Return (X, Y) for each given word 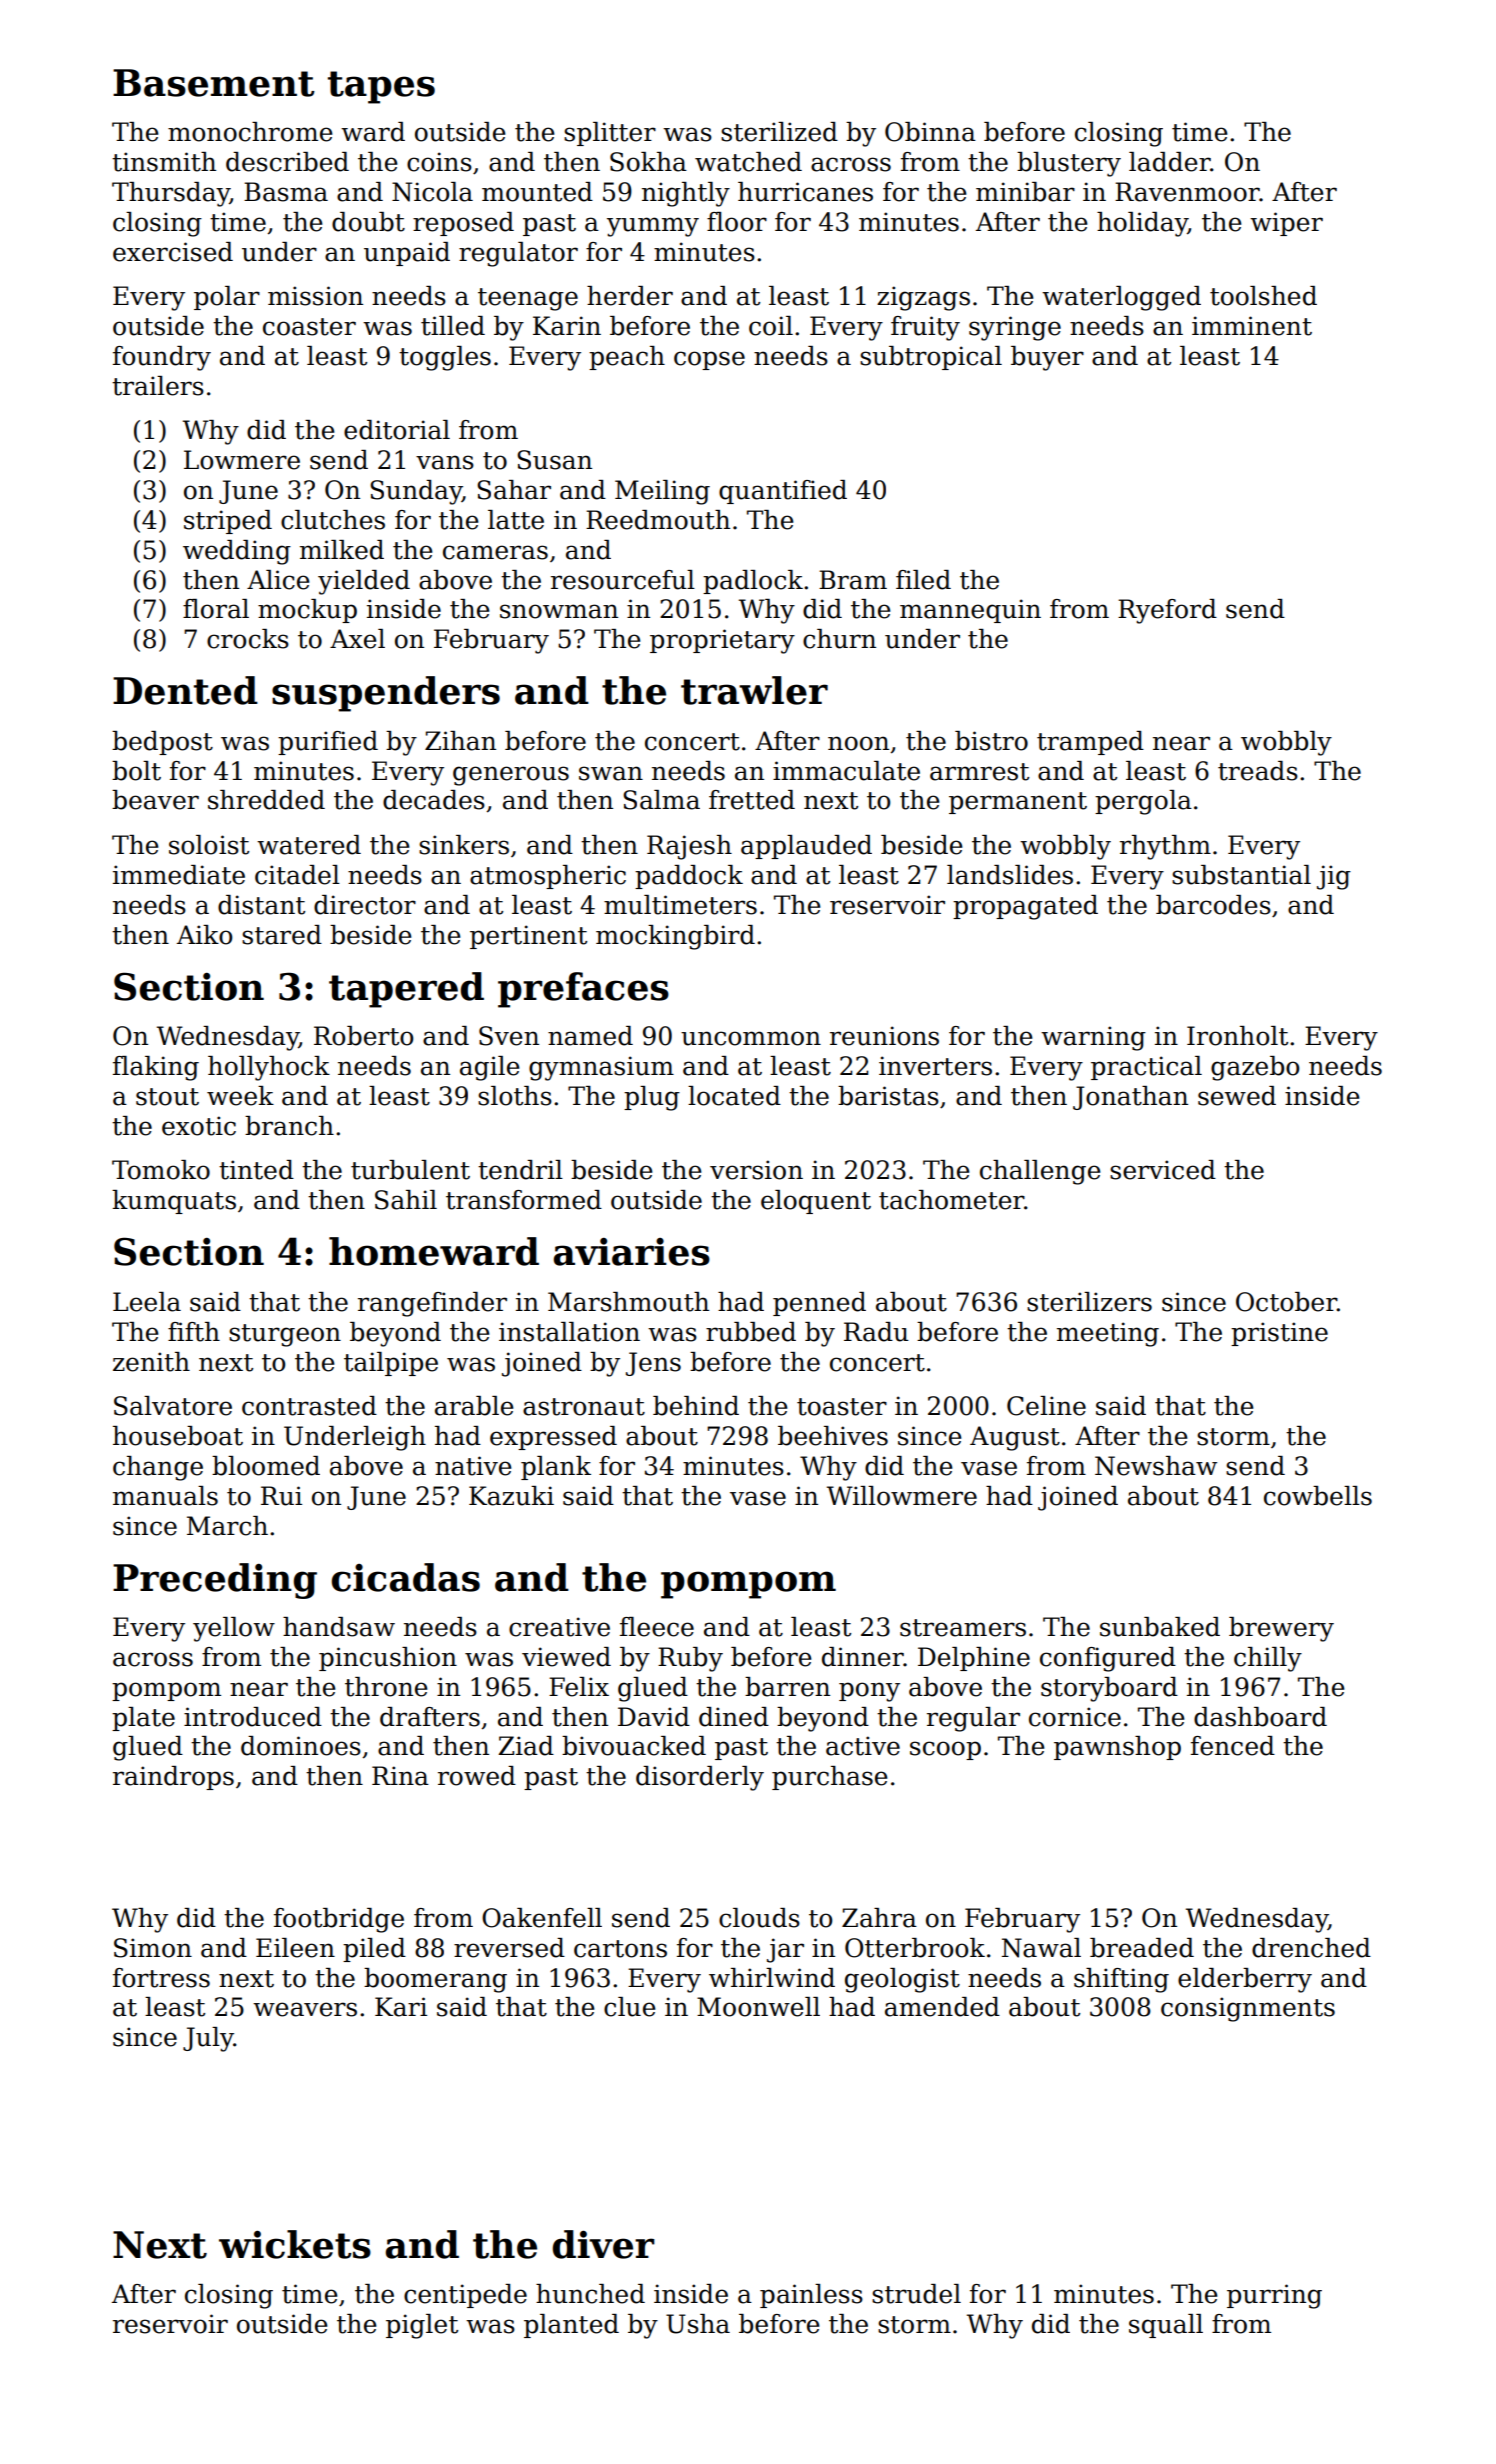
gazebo (1255, 1068)
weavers (305, 2009)
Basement (214, 83)
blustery (1069, 164)
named (590, 1036)
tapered (406, 990)
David (654, 1717)
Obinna (930, 132)
